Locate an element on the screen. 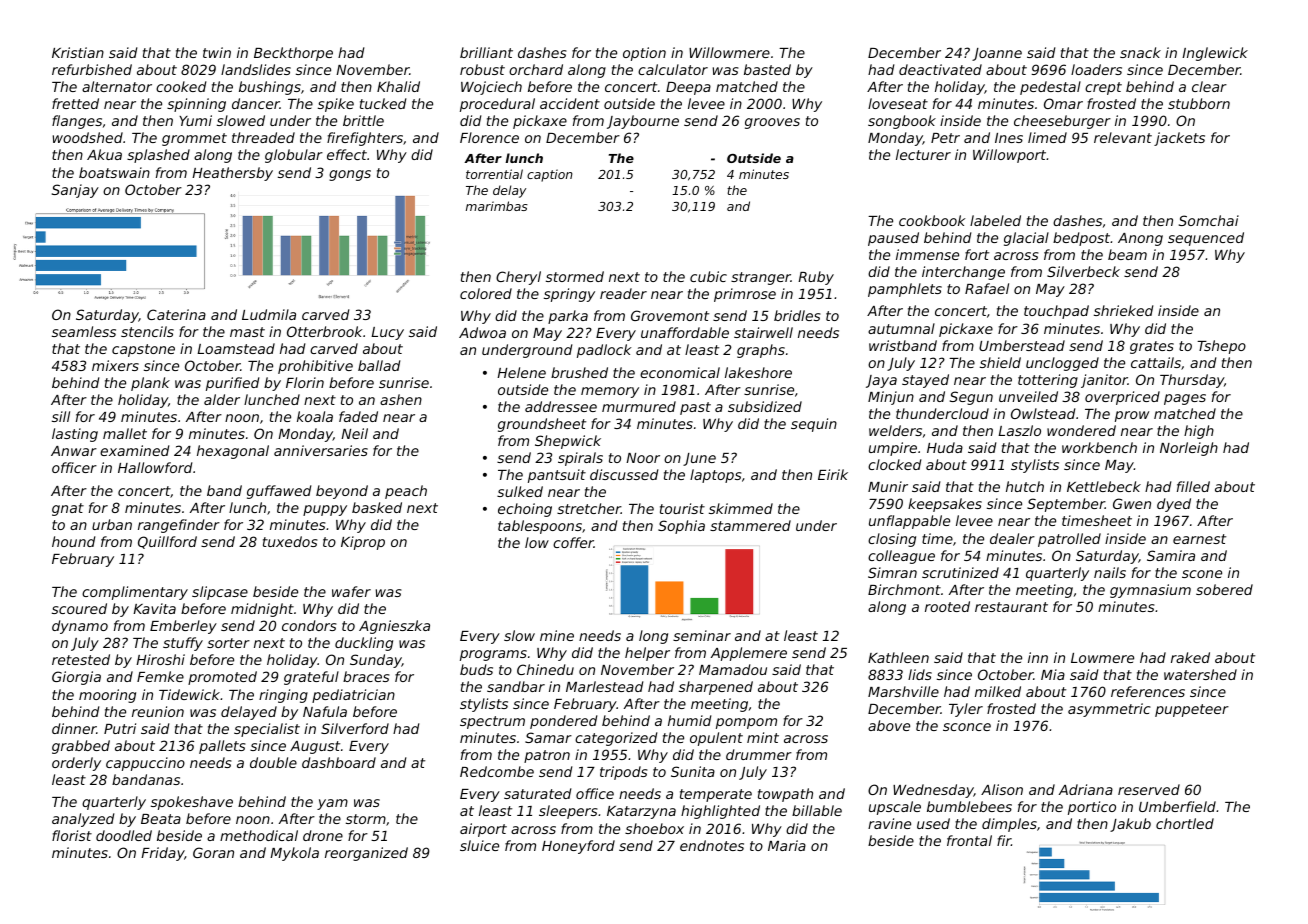 The image size is (1308, 924). temperate is located at coordinates (716, 795).
